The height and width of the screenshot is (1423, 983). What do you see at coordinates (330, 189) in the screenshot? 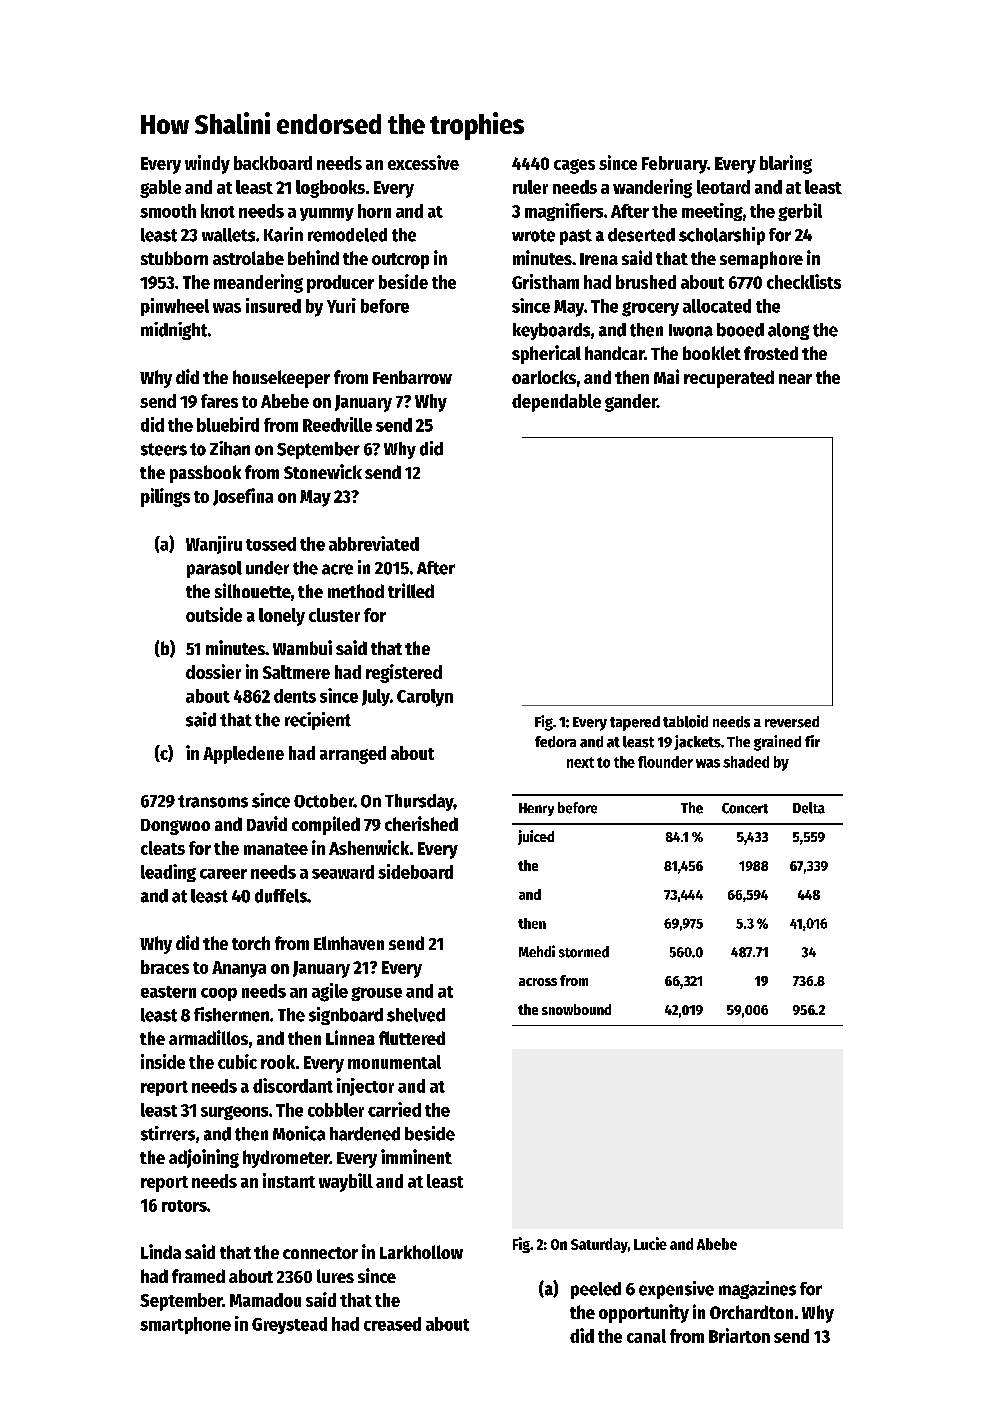
I see `logbooks` at bounding box center [330, 189].
